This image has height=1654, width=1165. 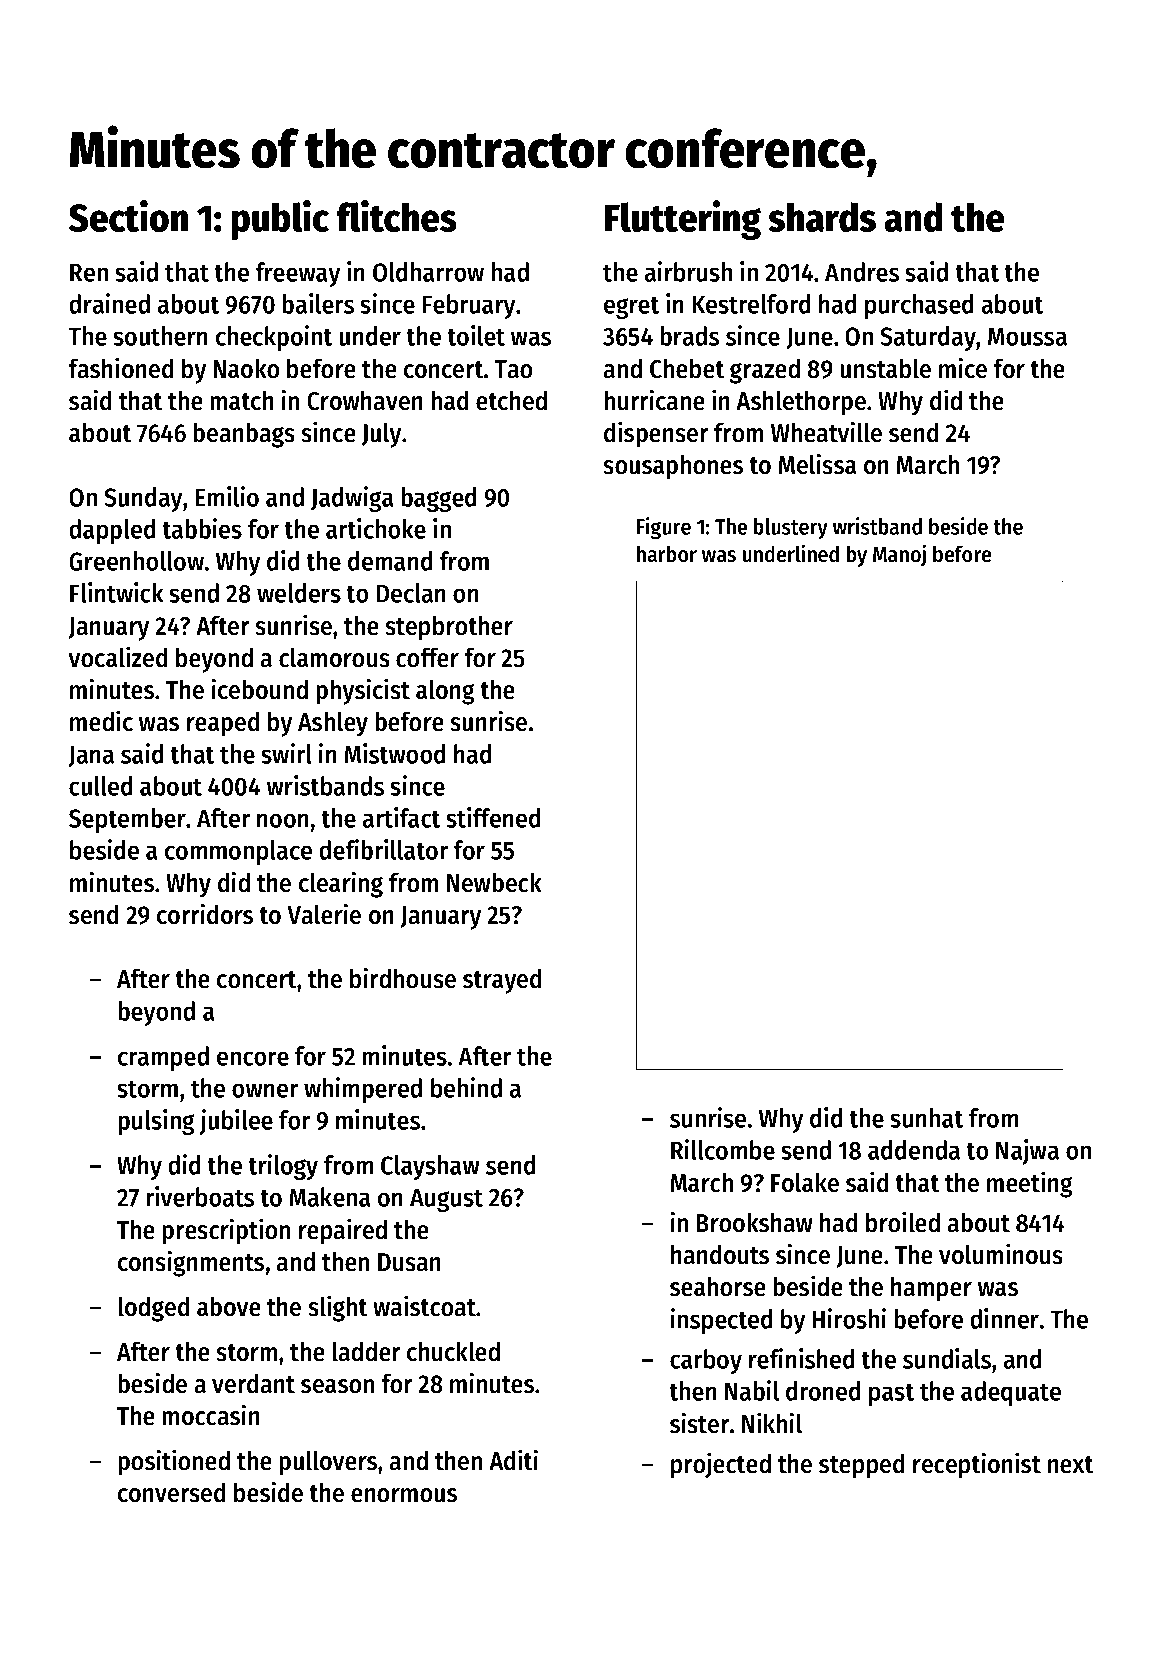 What do you see at coordinates (1001, 1254) in the image?
I see `voluminous` at bounding box center [1001, 1254].
